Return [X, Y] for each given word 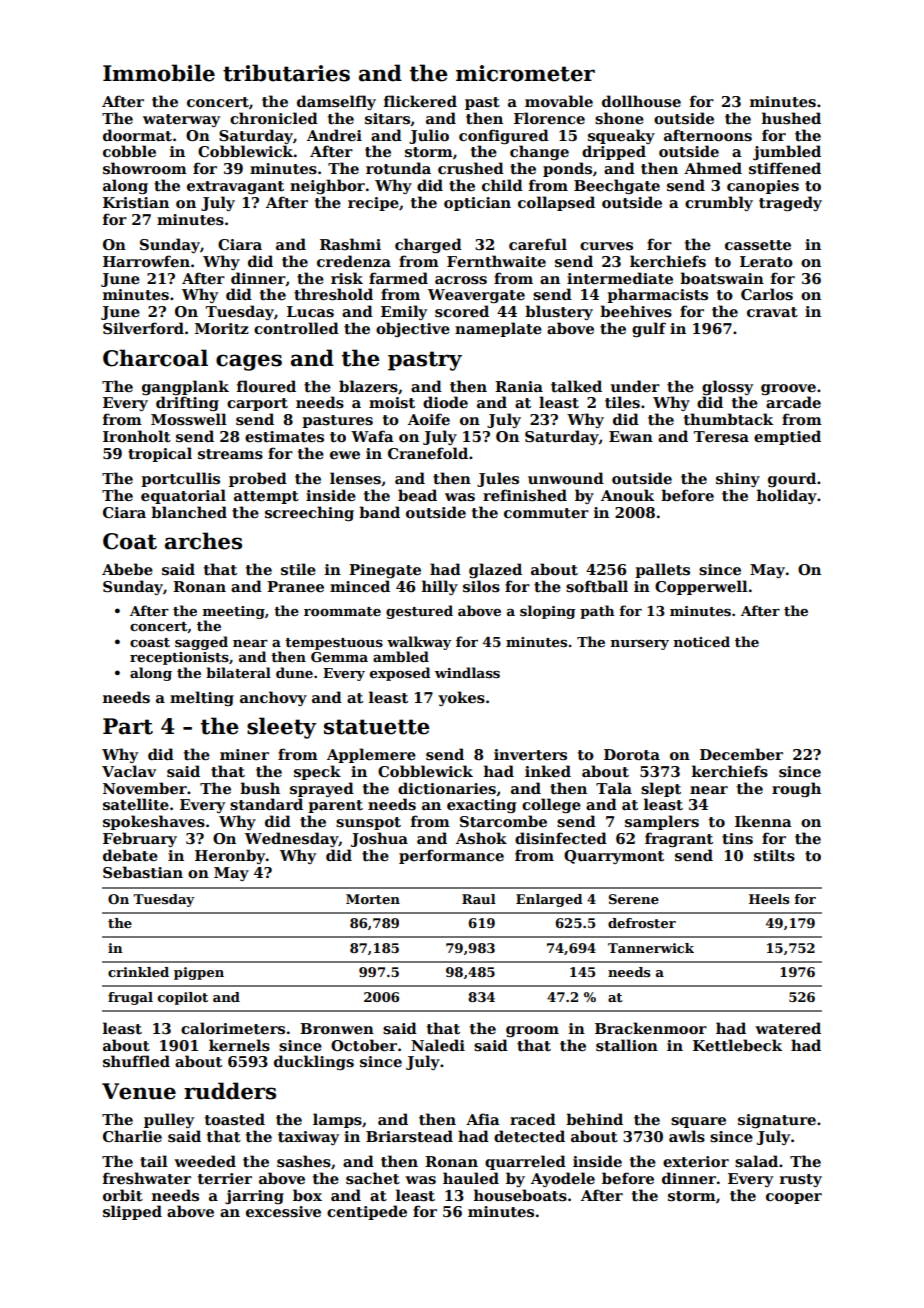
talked [576, 386]
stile [298, 569]
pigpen [199, 973]
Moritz [222, 328]
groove [788, 389]
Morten [373, 899]
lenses [355, 478]
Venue [139, 1091]
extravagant [235, 187]
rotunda [398, 168]
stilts [774, 855]
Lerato [766, 261]
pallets [662, 570]
